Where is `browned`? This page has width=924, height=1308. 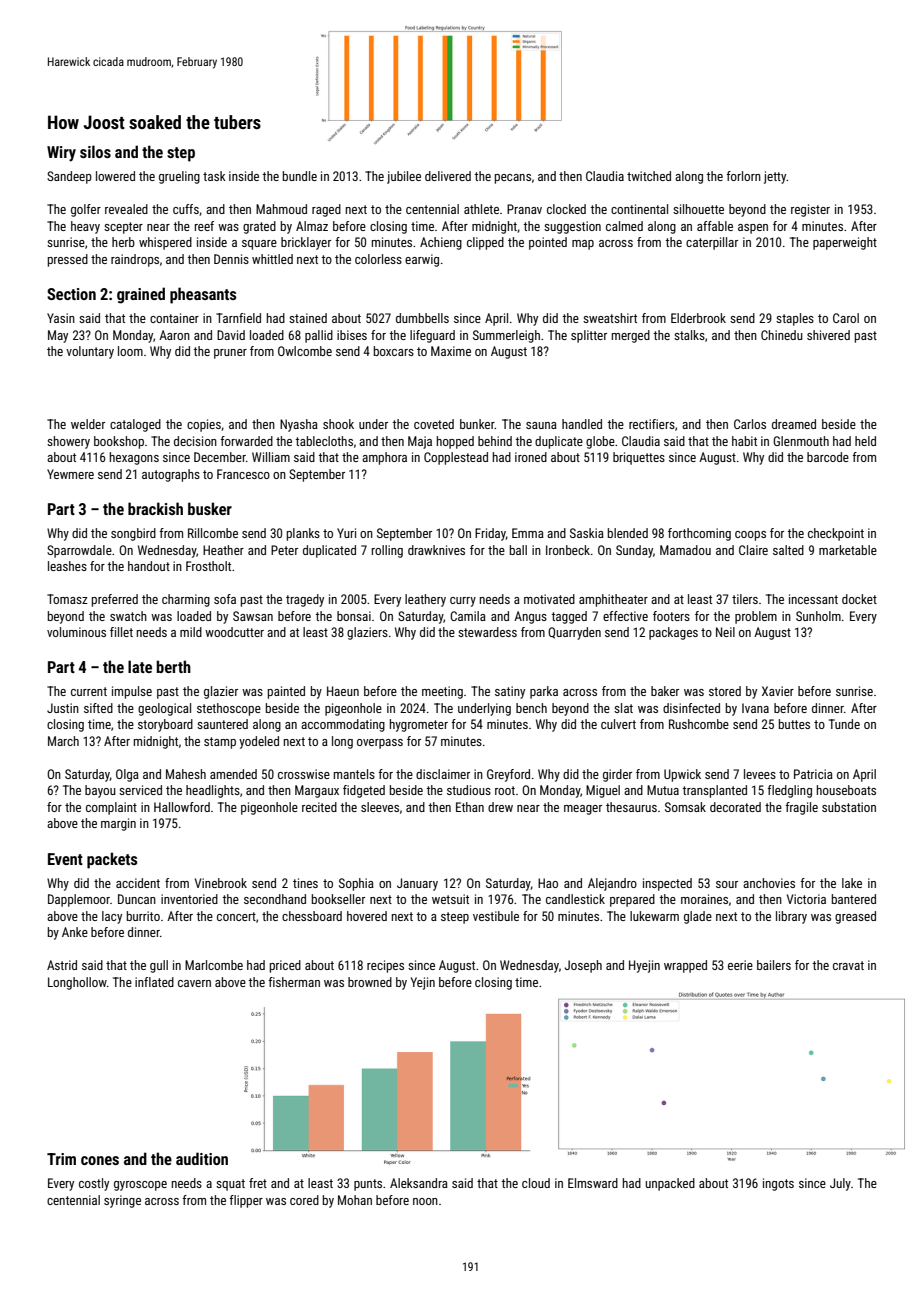 browned is located at coordinates (370, 982).
